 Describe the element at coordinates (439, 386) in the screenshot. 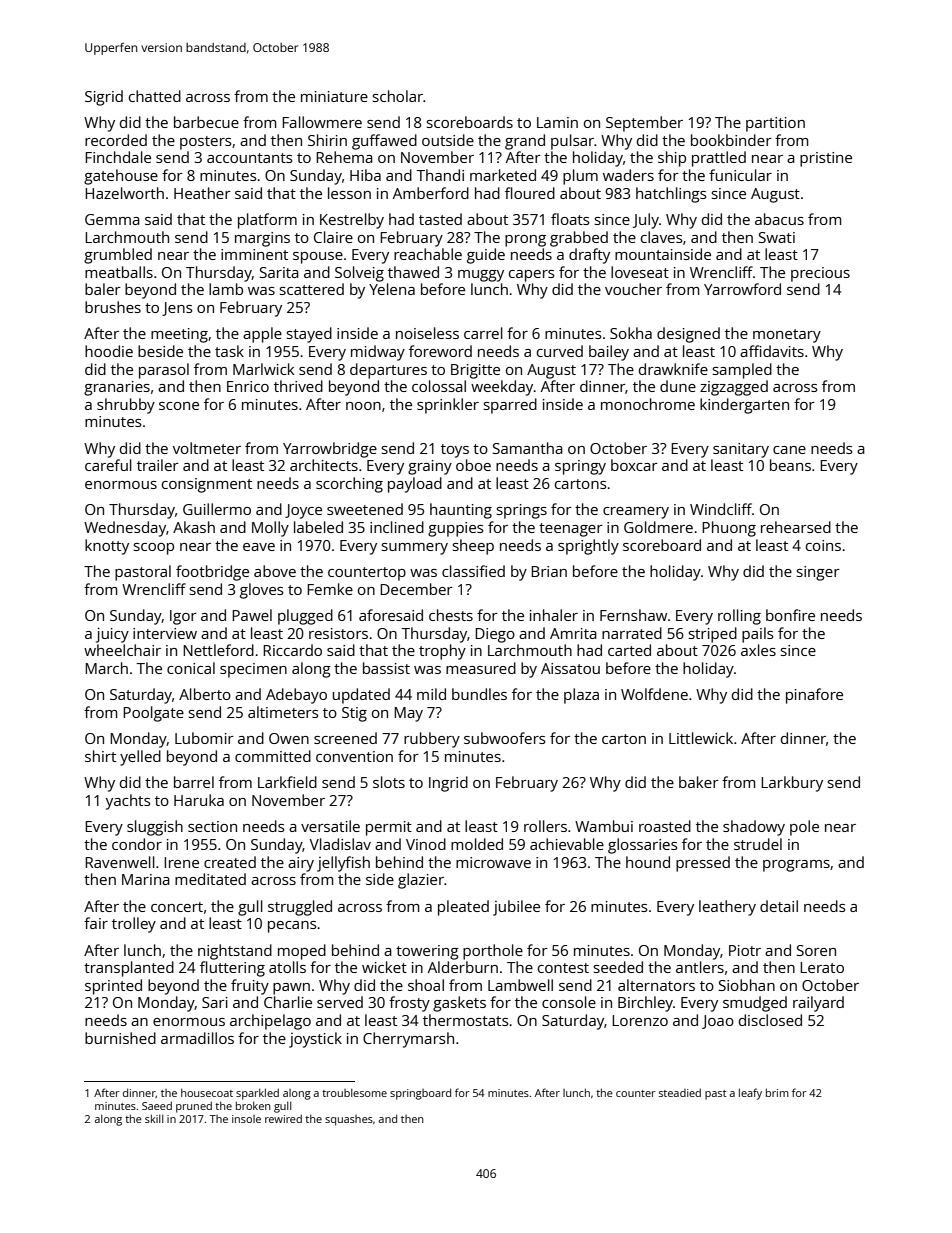

I see `colossal` at that location.
